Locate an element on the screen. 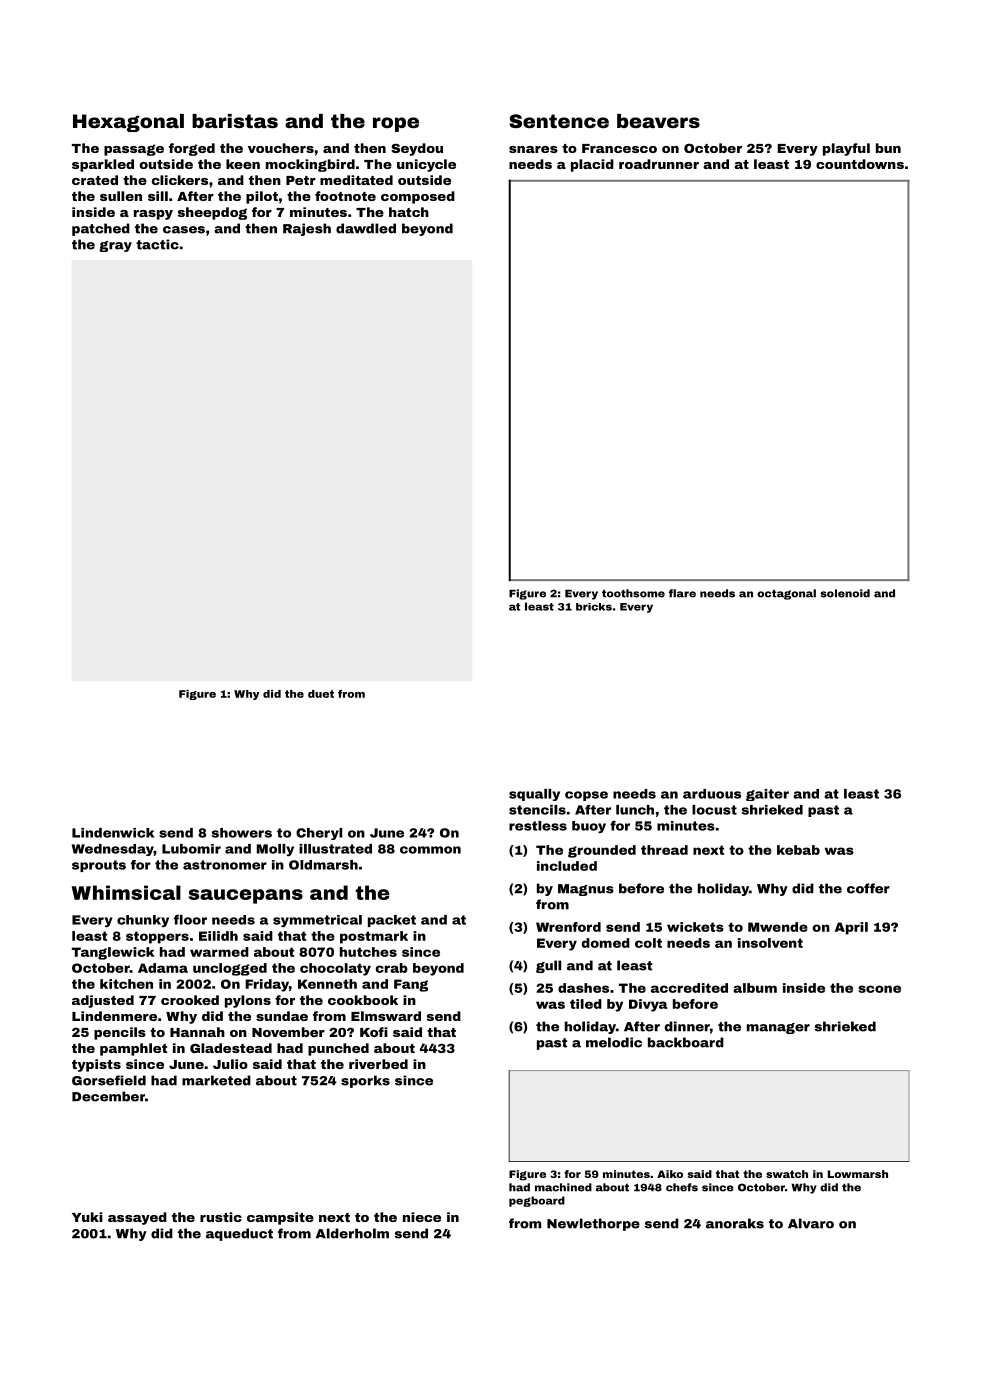  Sentence is located at coordinates (559, 121).
